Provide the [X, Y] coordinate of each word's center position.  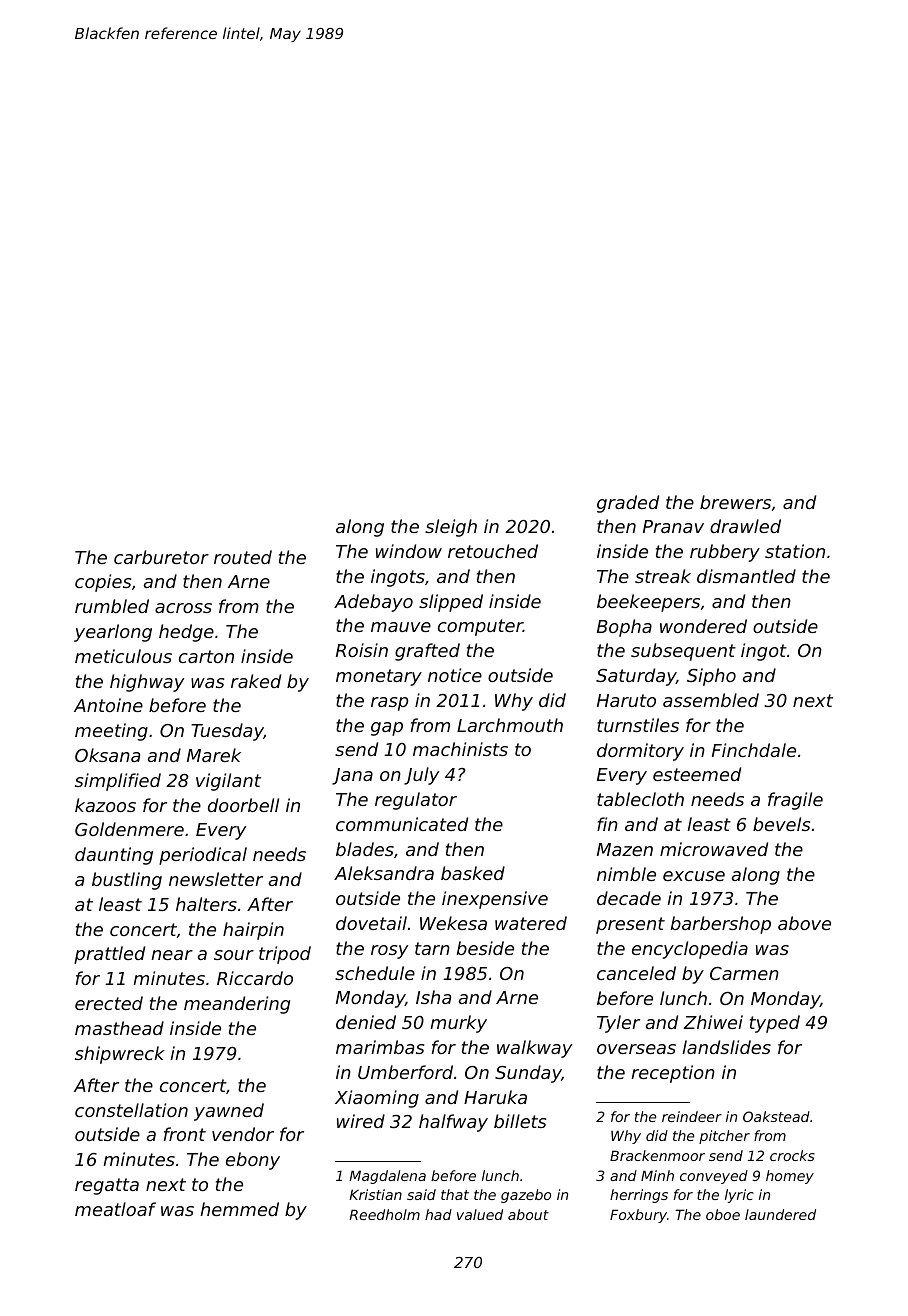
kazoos [105, 805]
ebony [253, 1161]
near [172, 955]
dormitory [640, 752]
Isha [433, 997]
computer [480, 627]
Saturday [636, 677]
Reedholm [384, 1214]
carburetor [161, 557]
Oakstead [776, 1116]
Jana [352, 776]
